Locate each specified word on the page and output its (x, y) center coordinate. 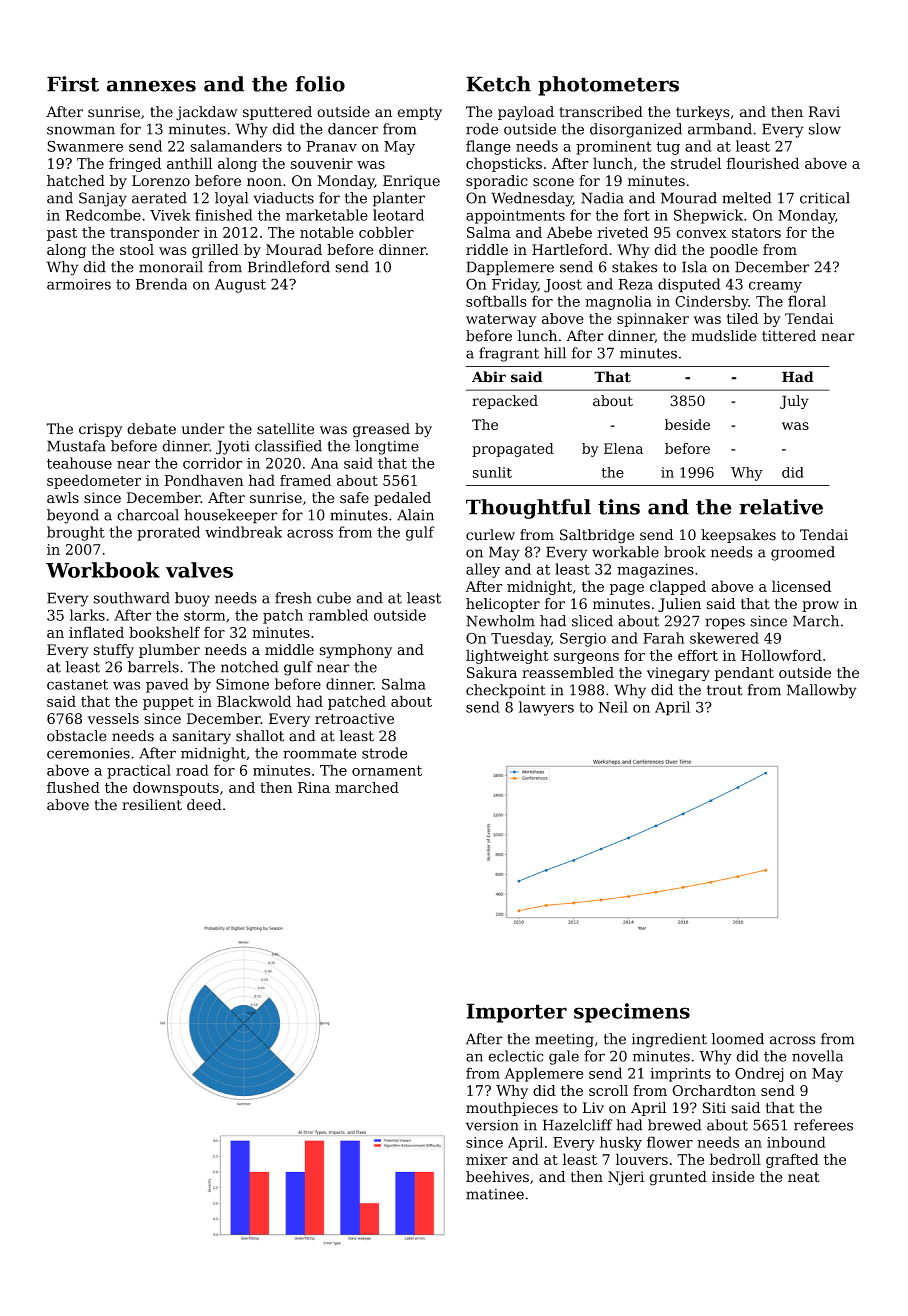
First (73, 84)
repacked (505, 402)
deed (204, 805)
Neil (613, 707)
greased (381, 430)
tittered (789, 336)
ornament (387, 770)
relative (781, 507)
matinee (495, 1194)
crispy (100, 430)
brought (76, 533)
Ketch (498, 84)
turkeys (703, 113)
